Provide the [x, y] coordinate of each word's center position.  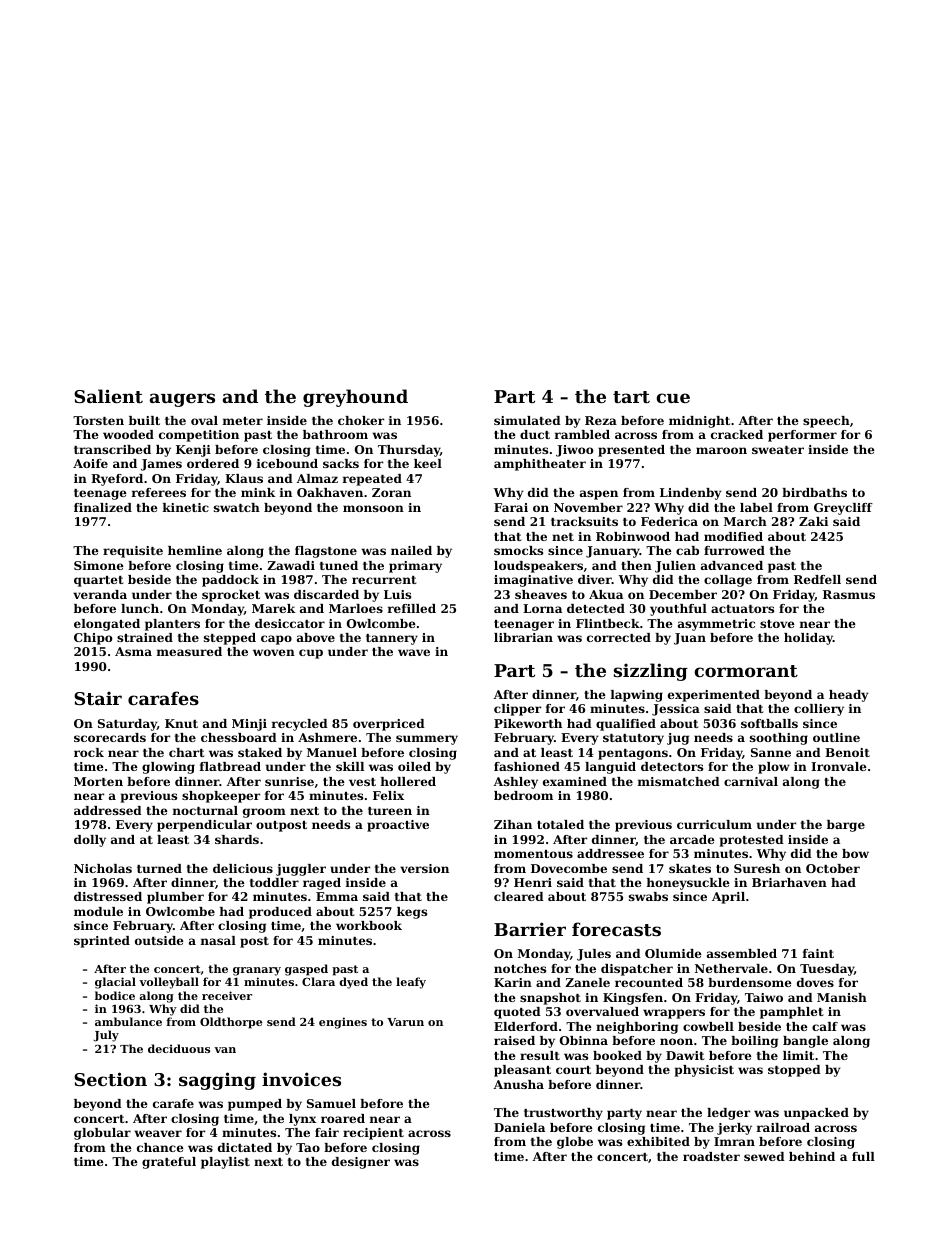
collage [728, 581]
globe [575, 1143]
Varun [405, 1022]
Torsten [98, 420]
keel [428, 463]
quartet [99, 581]
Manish [842, 997]
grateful [169, 1163]
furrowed [734, 550]
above [316, 637]
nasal [218, 940]
